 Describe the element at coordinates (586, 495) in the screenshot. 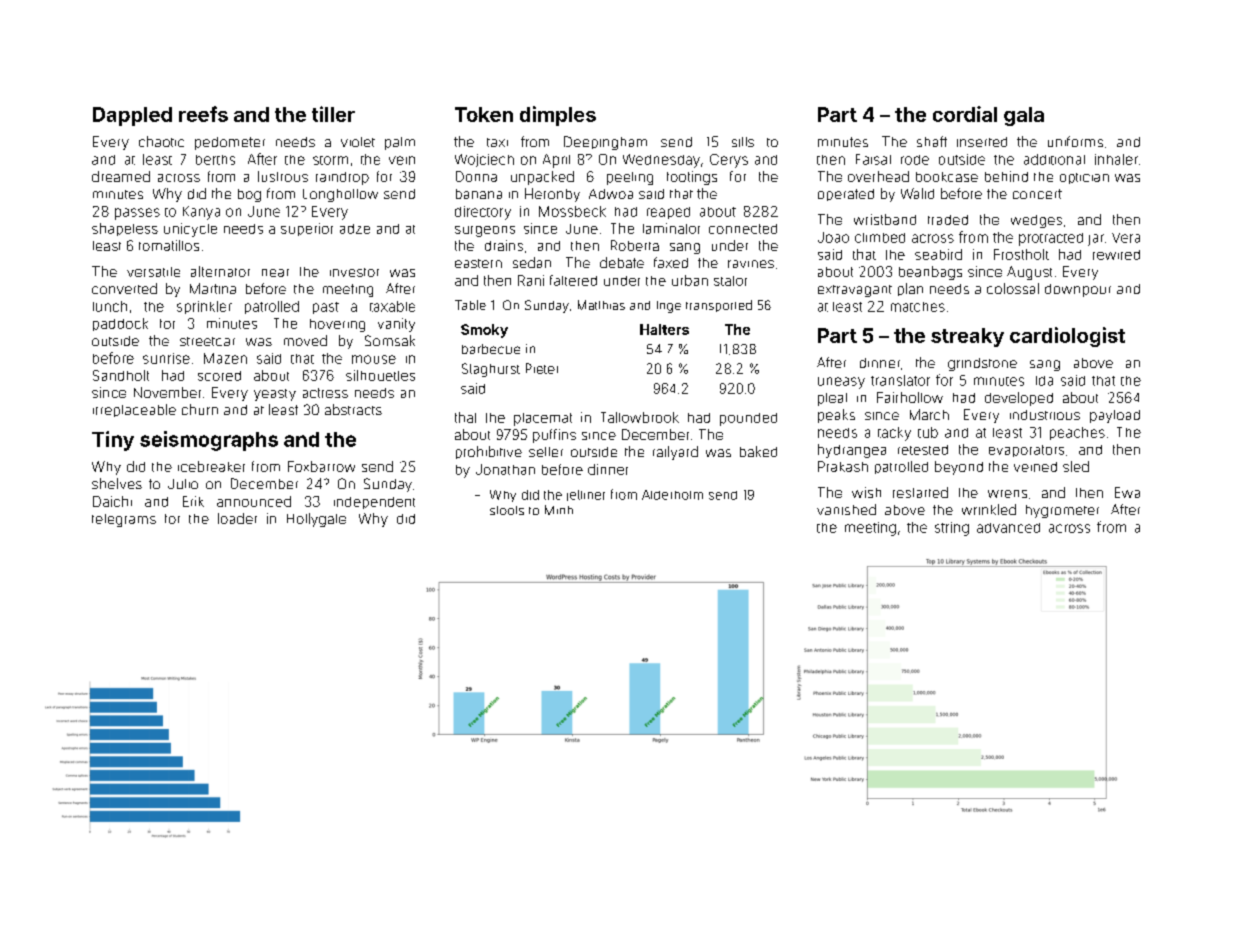

I see `jetliner` at that location.
